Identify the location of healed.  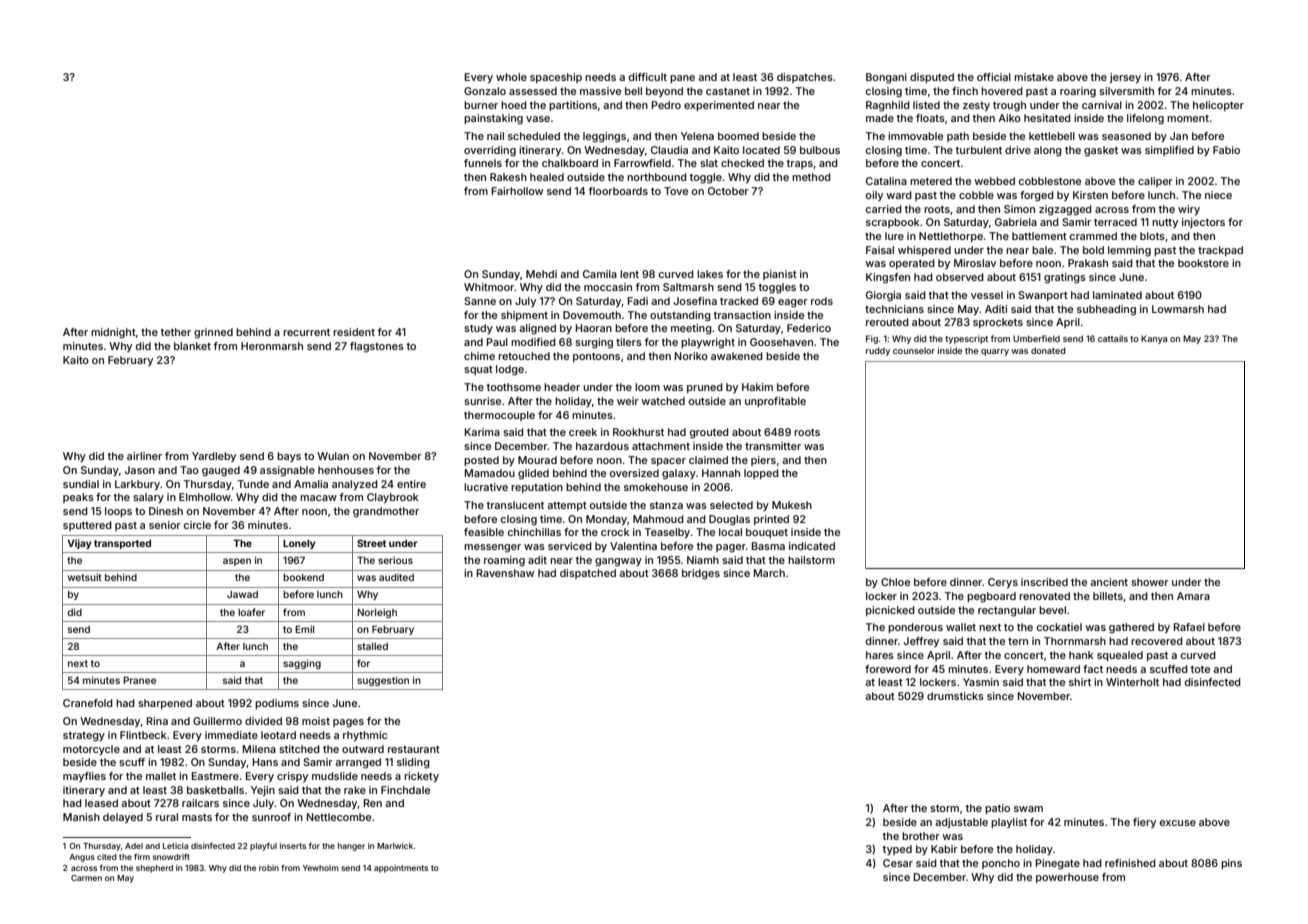
(547, 177).
